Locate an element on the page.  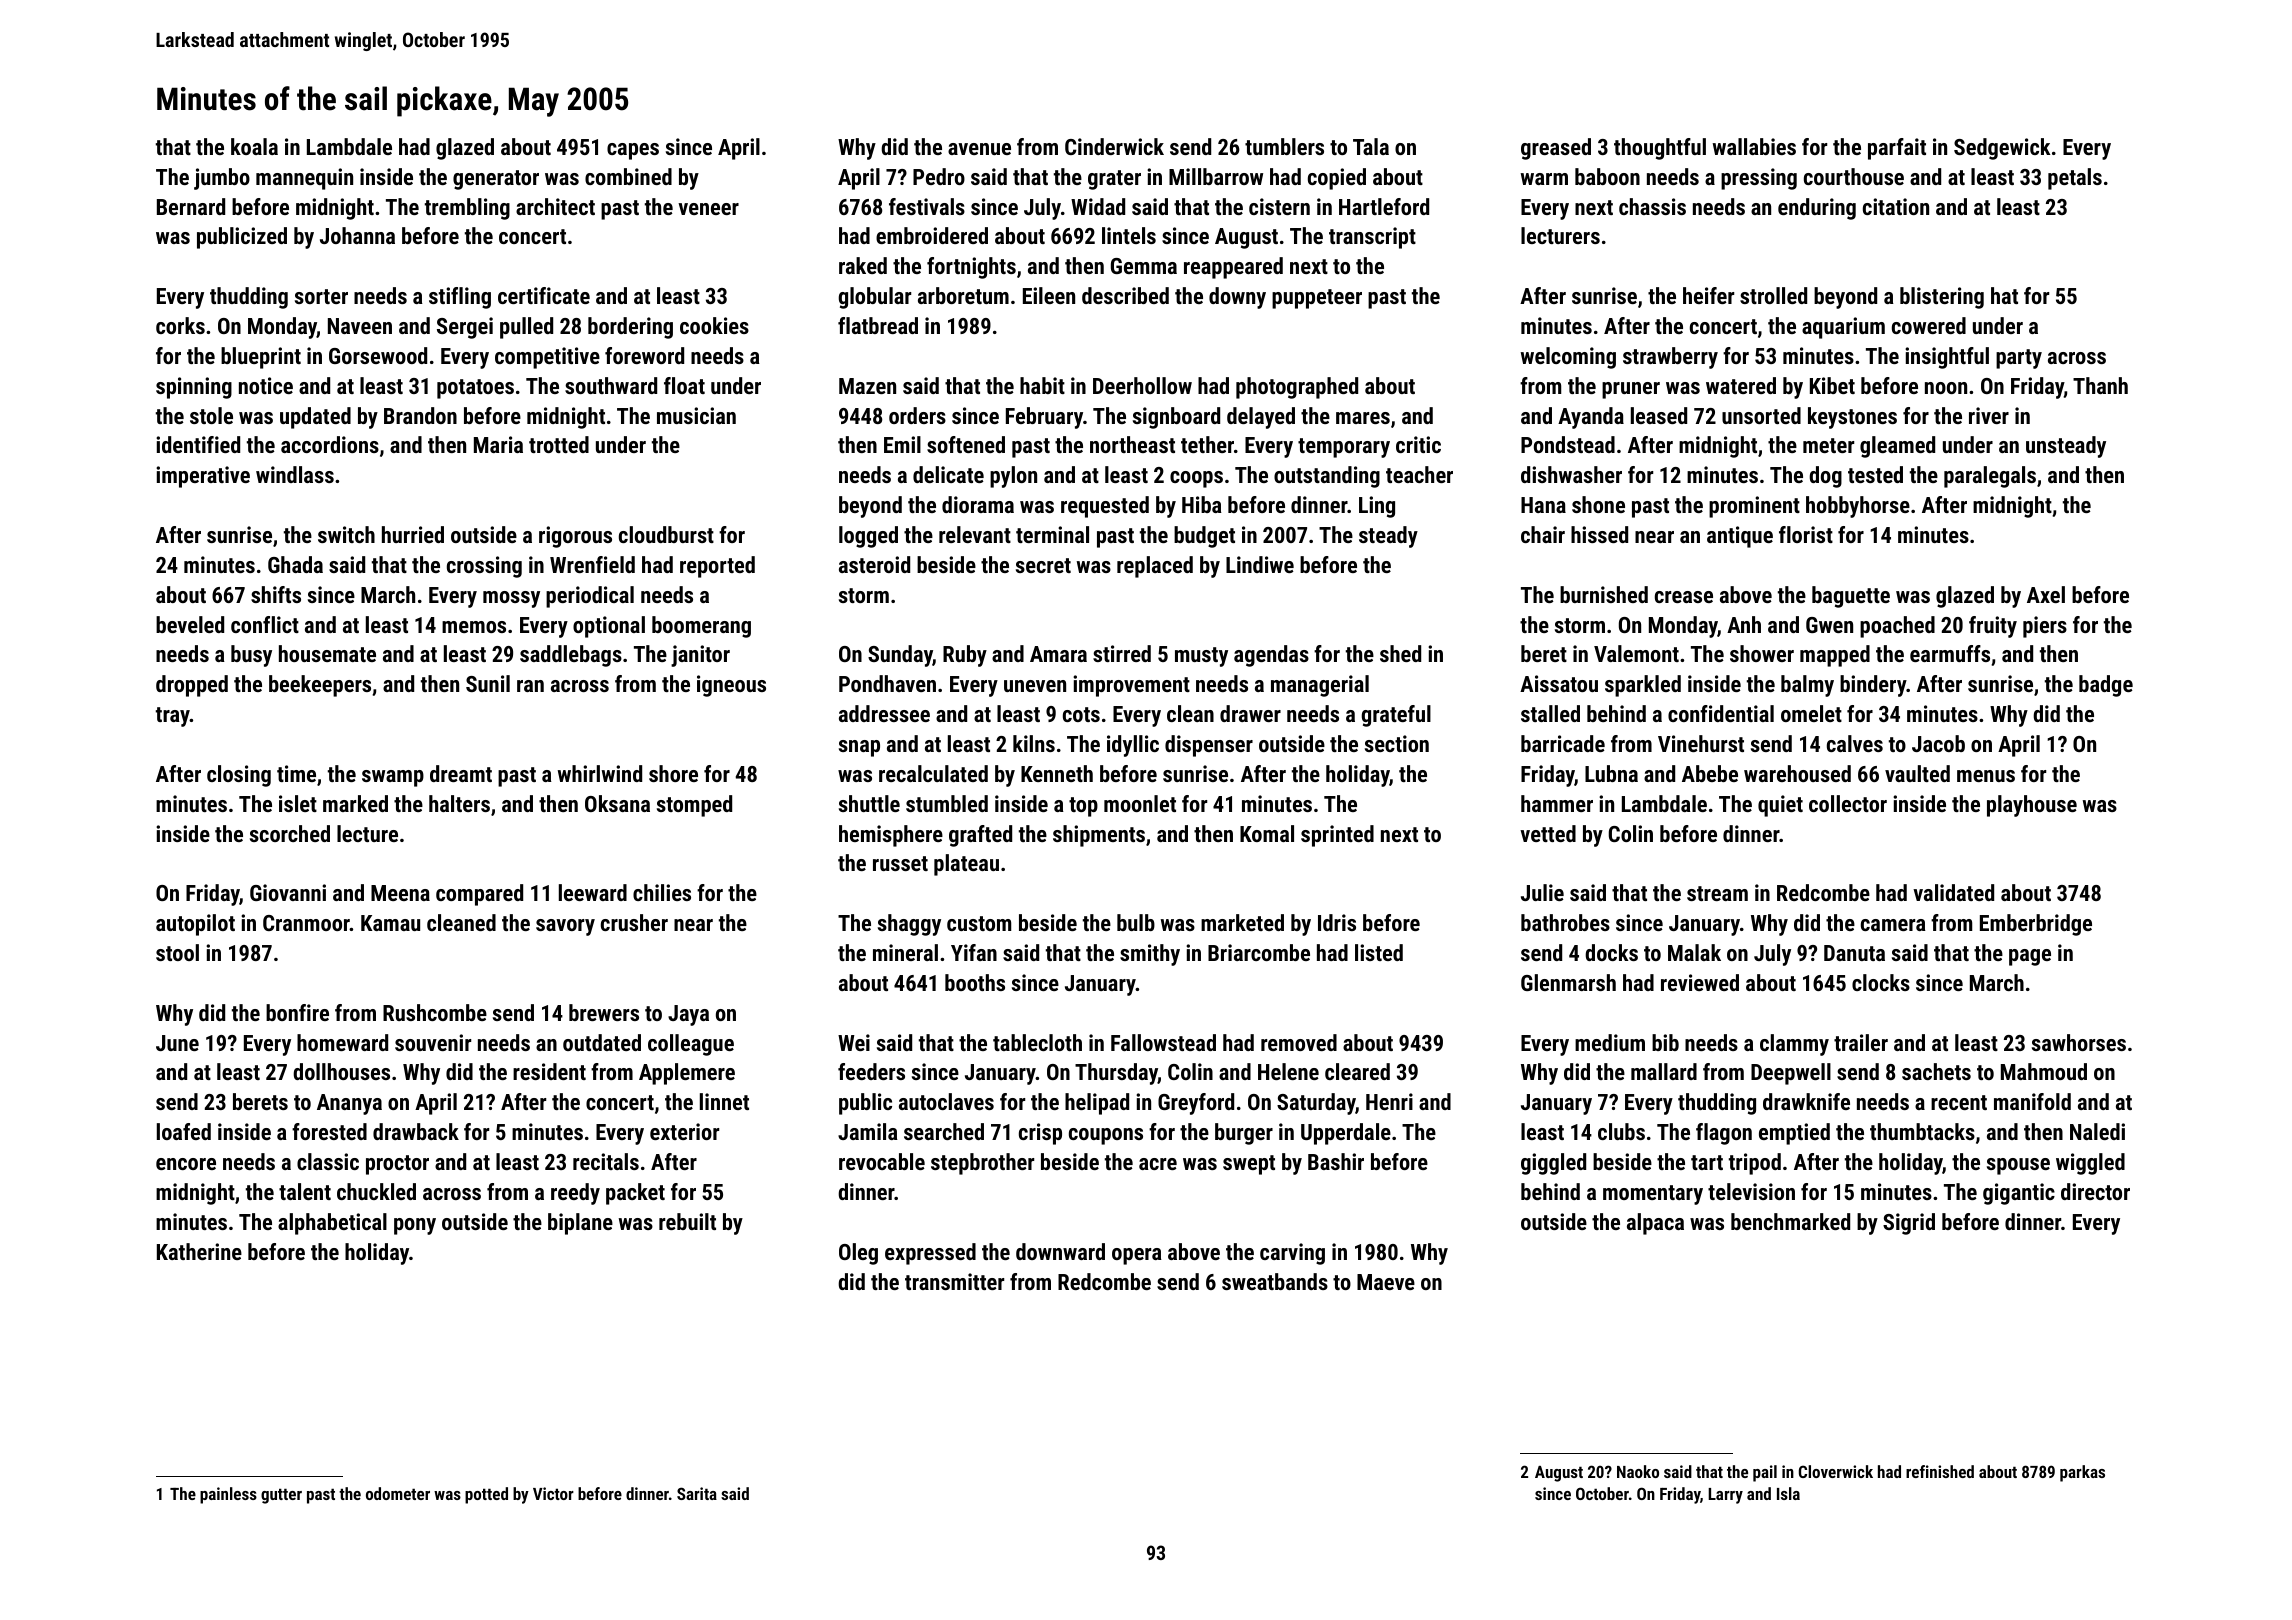
diorama is located at coordinates (978, 504).
